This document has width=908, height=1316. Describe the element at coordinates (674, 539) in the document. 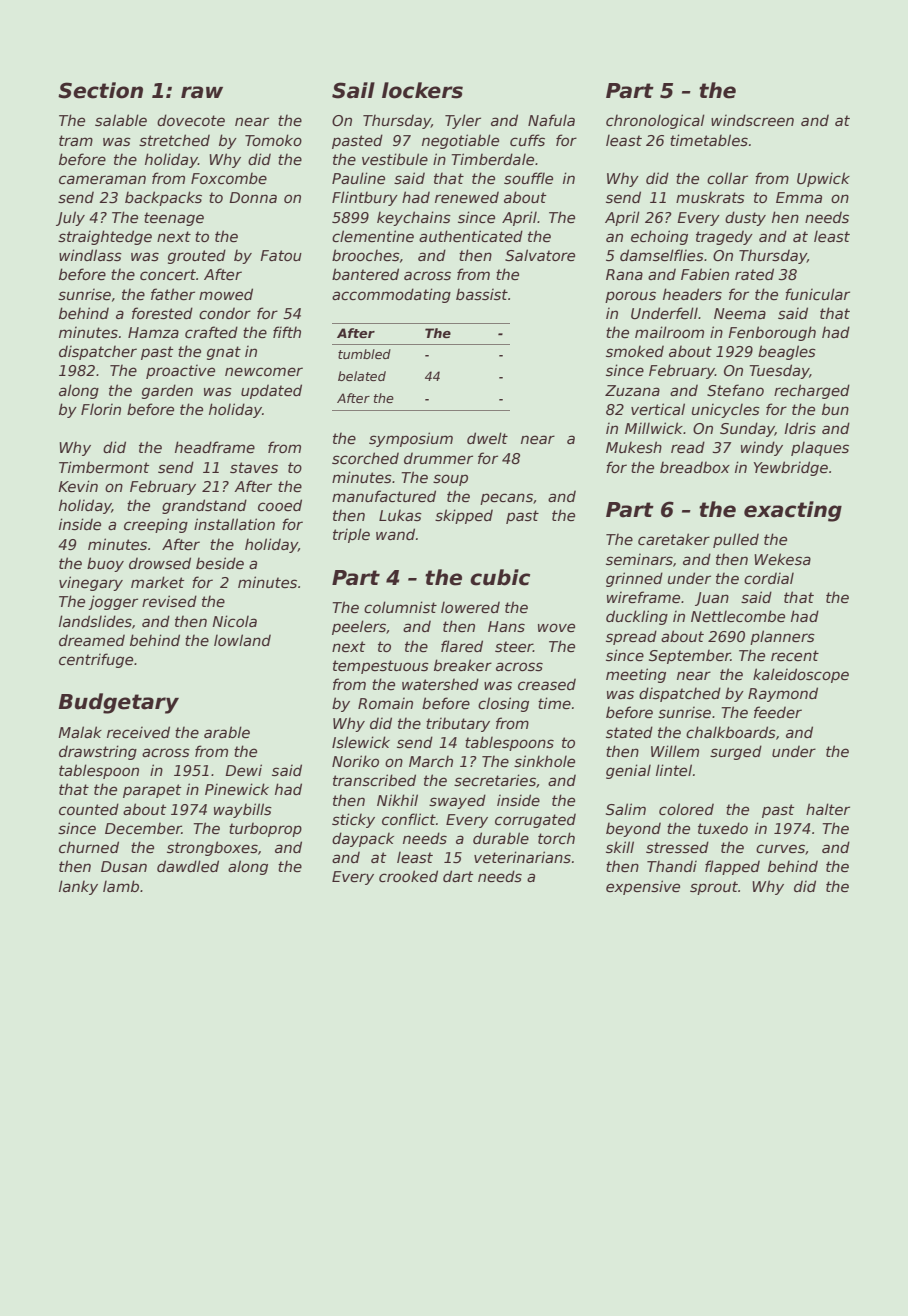

I see `caretaker` at that location.
